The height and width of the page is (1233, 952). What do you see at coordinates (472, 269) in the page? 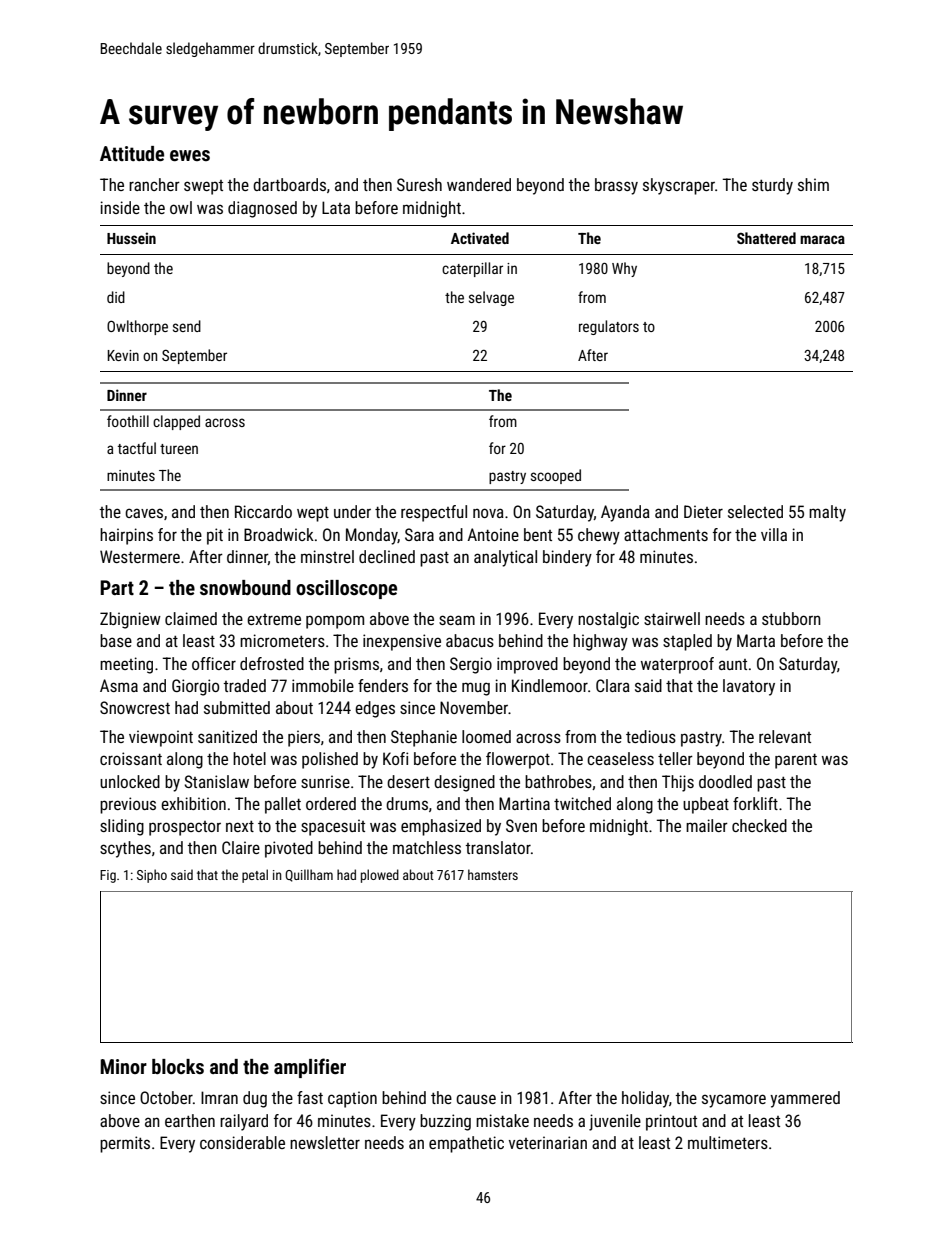
I see `caterpillar` at bounding box center [472, 269].
